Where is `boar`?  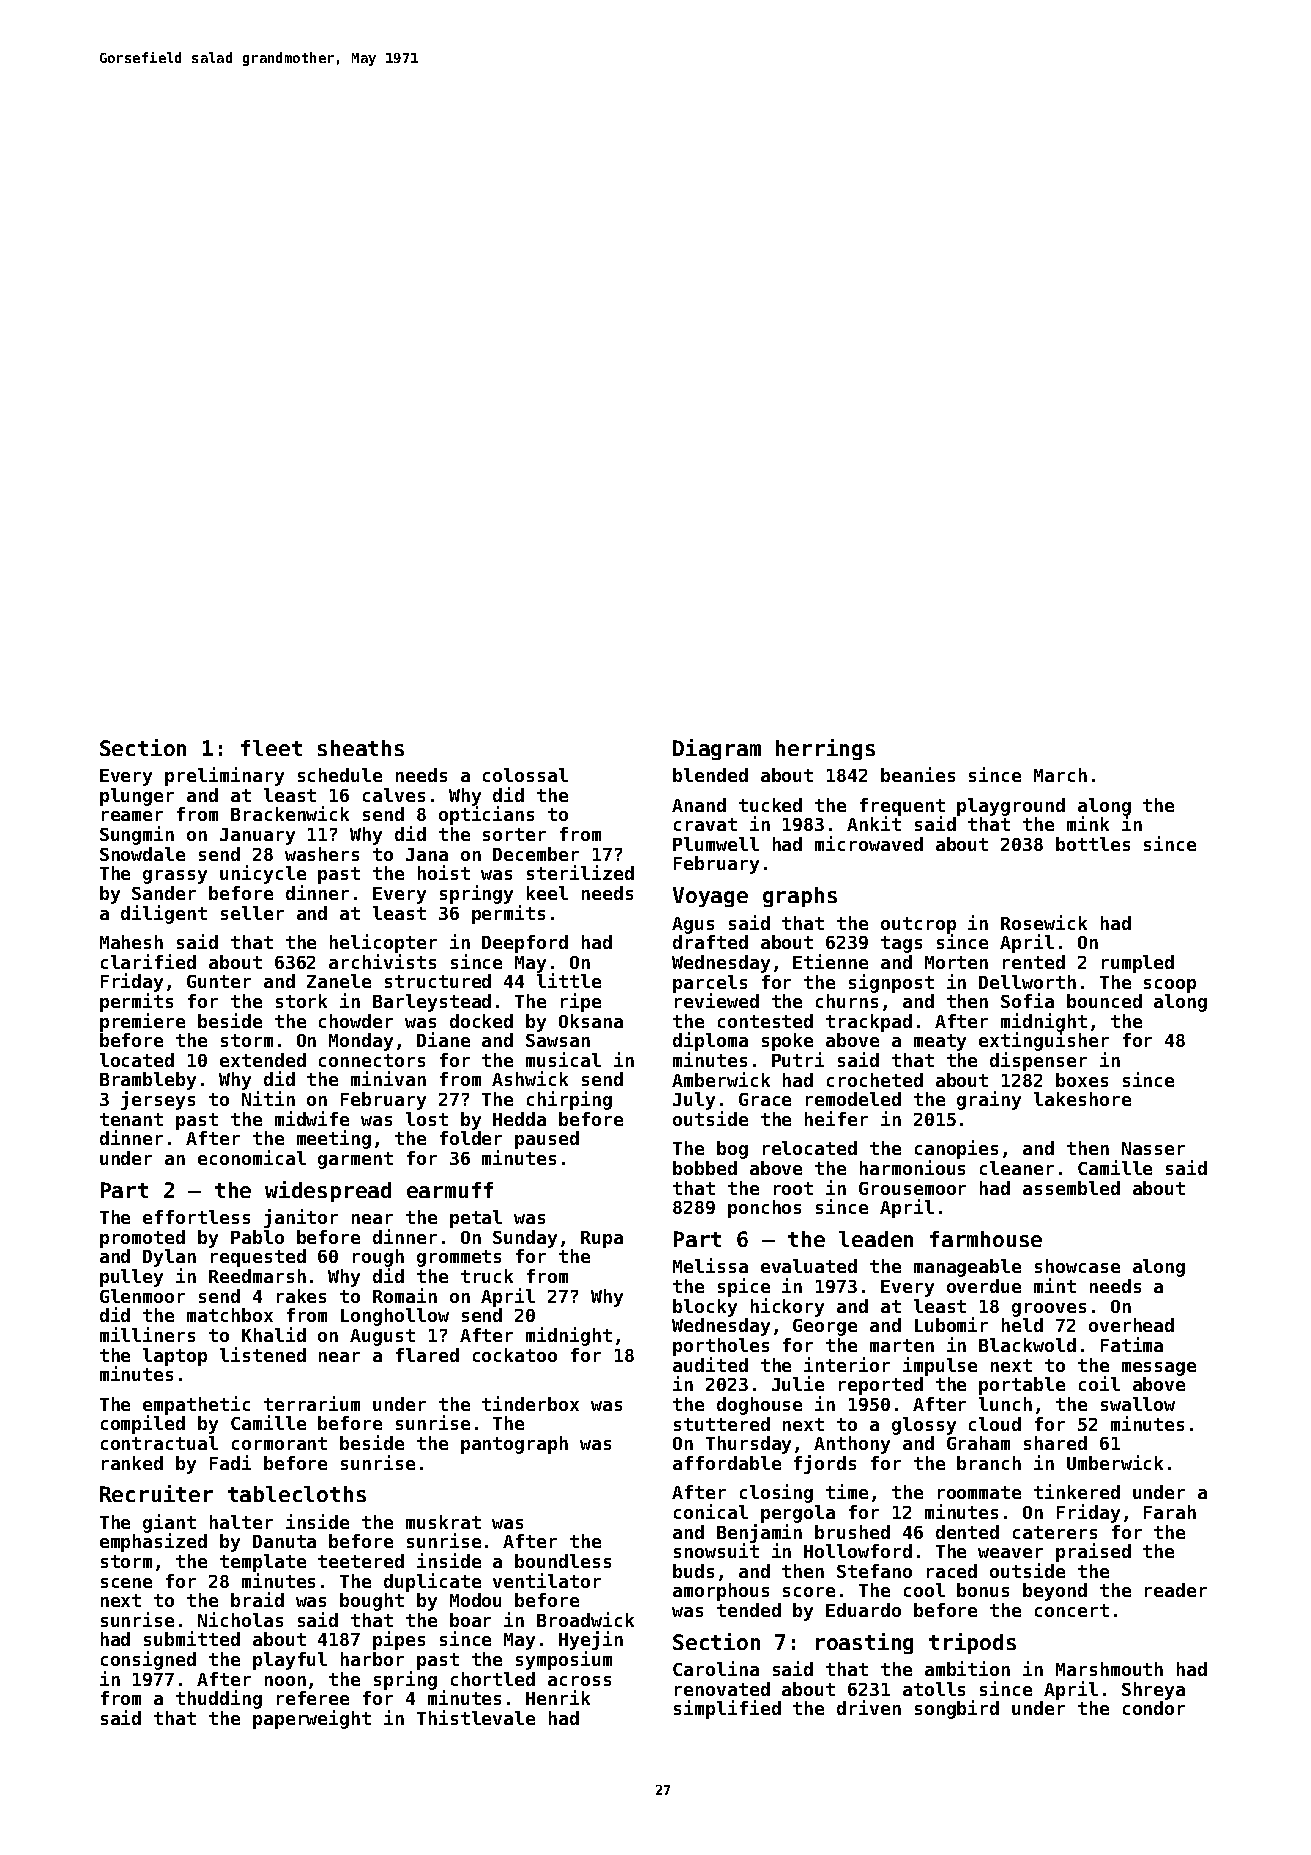
boar is located at coordinates (470, 1620).
